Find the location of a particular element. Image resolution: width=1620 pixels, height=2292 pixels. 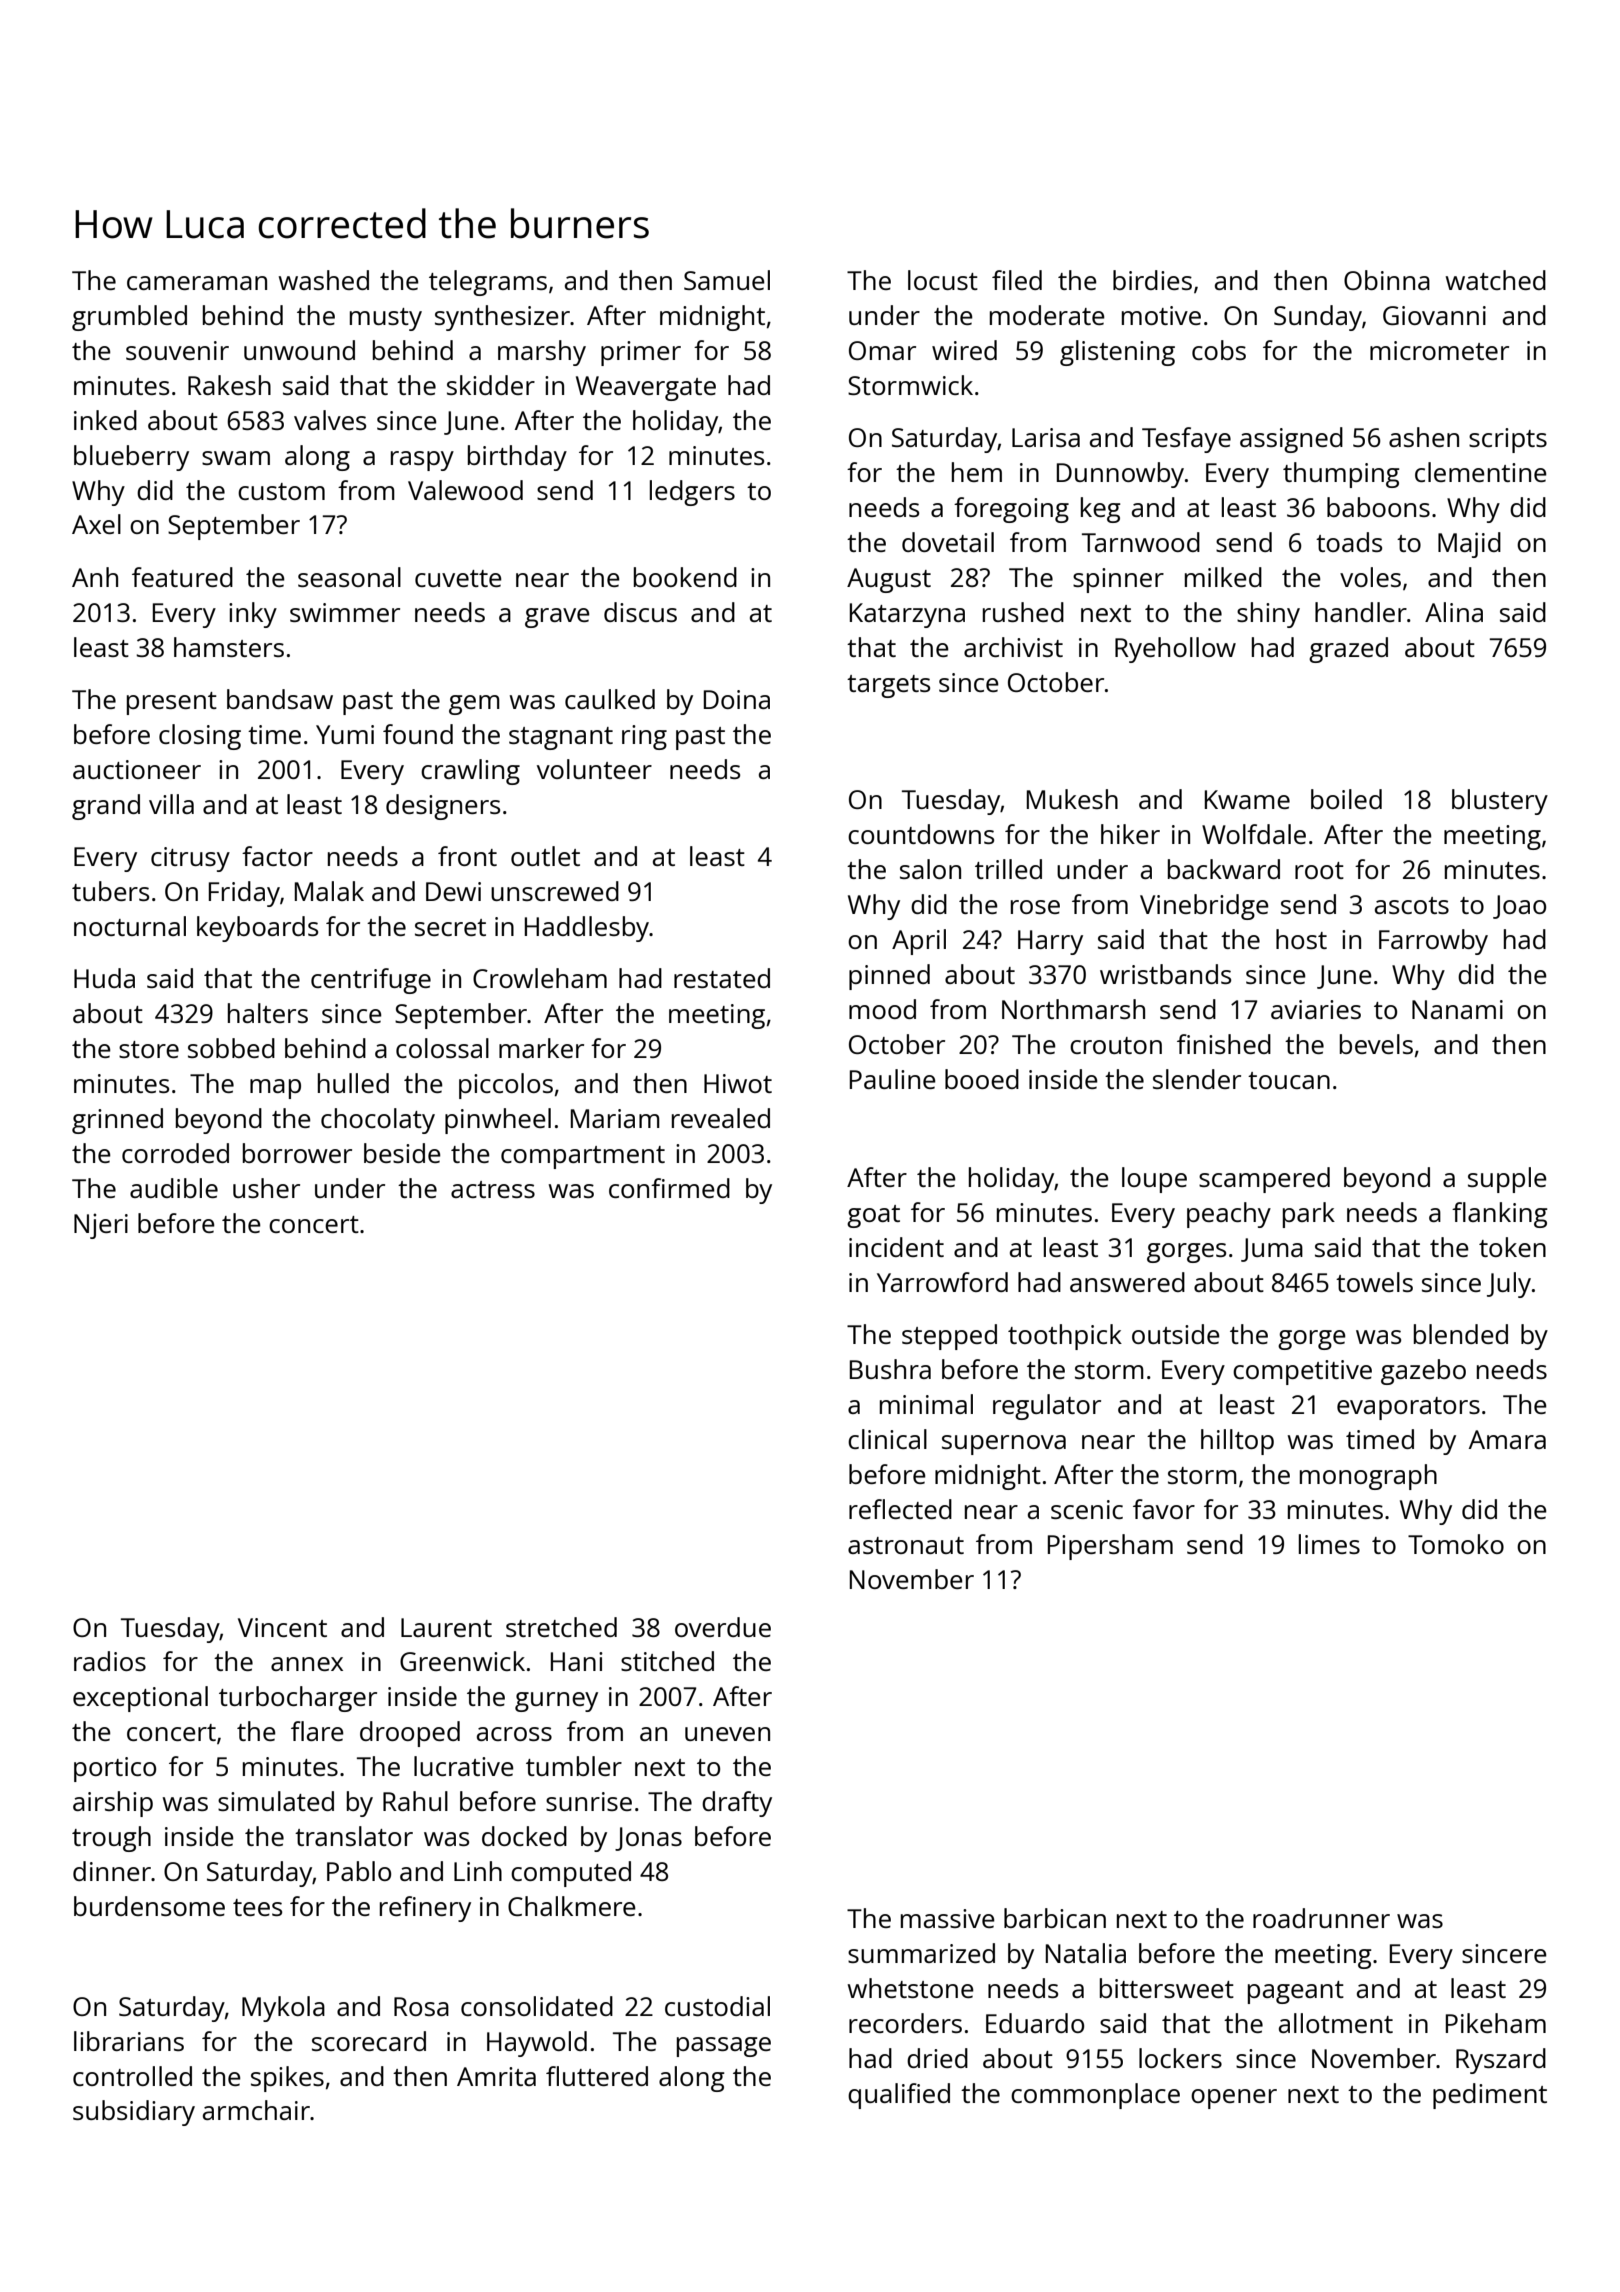

wristbands is located at coordinates (1165, 974).
